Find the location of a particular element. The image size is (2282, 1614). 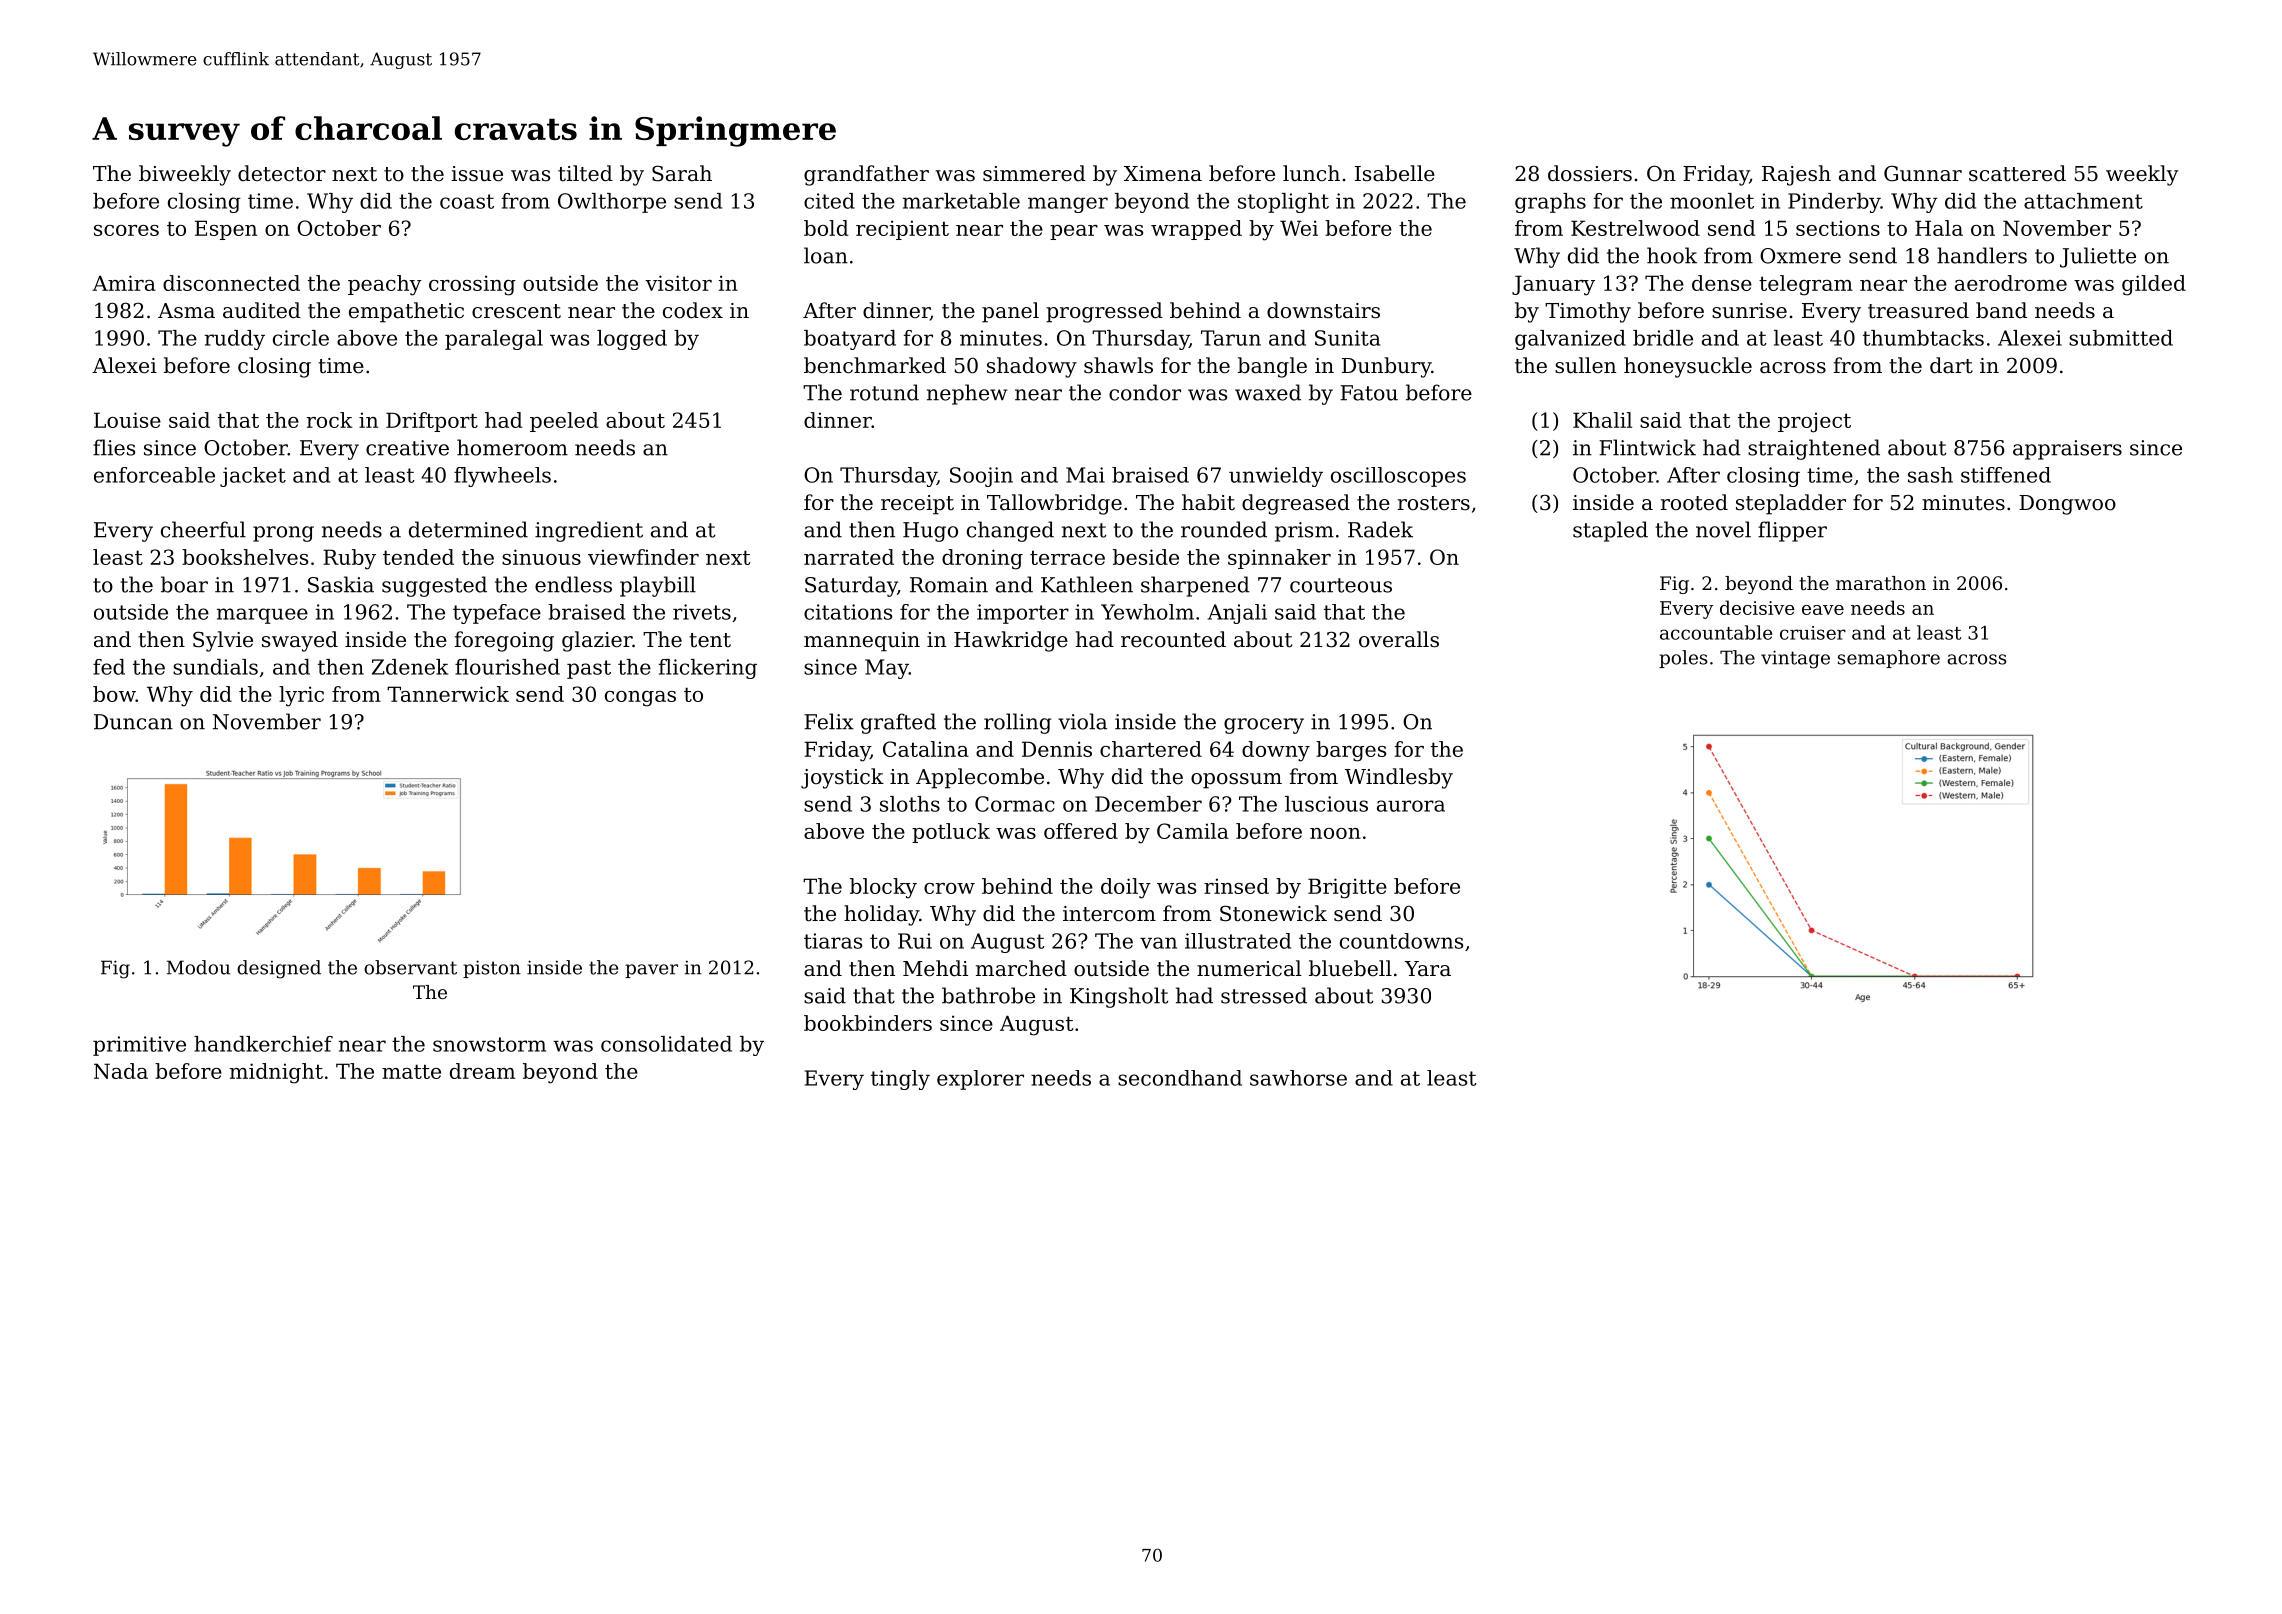

Yara is located at coordinates (1428, 969).
